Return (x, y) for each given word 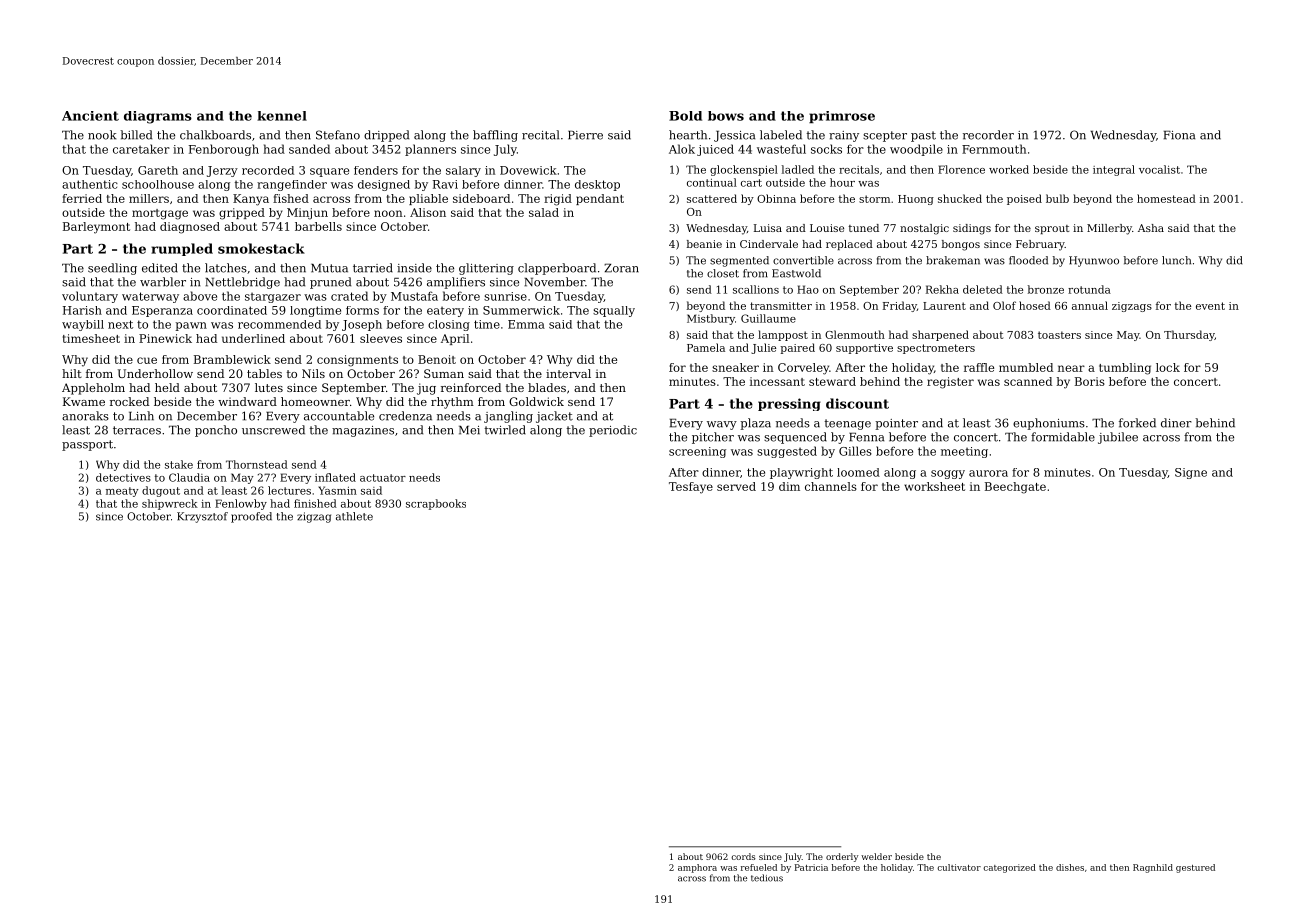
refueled (759, 867)
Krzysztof (202, 517)
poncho (216, 431)
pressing (789, 404)
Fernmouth (994, 149)
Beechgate (1015, 488)
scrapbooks (436, 504)
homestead (1166, 198)
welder (876, 856)
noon (388, 213)
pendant (600, 199)
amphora (697, 868)
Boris (1090, 381)
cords (743, 856)
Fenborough (224, 150)
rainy (844, 136)
